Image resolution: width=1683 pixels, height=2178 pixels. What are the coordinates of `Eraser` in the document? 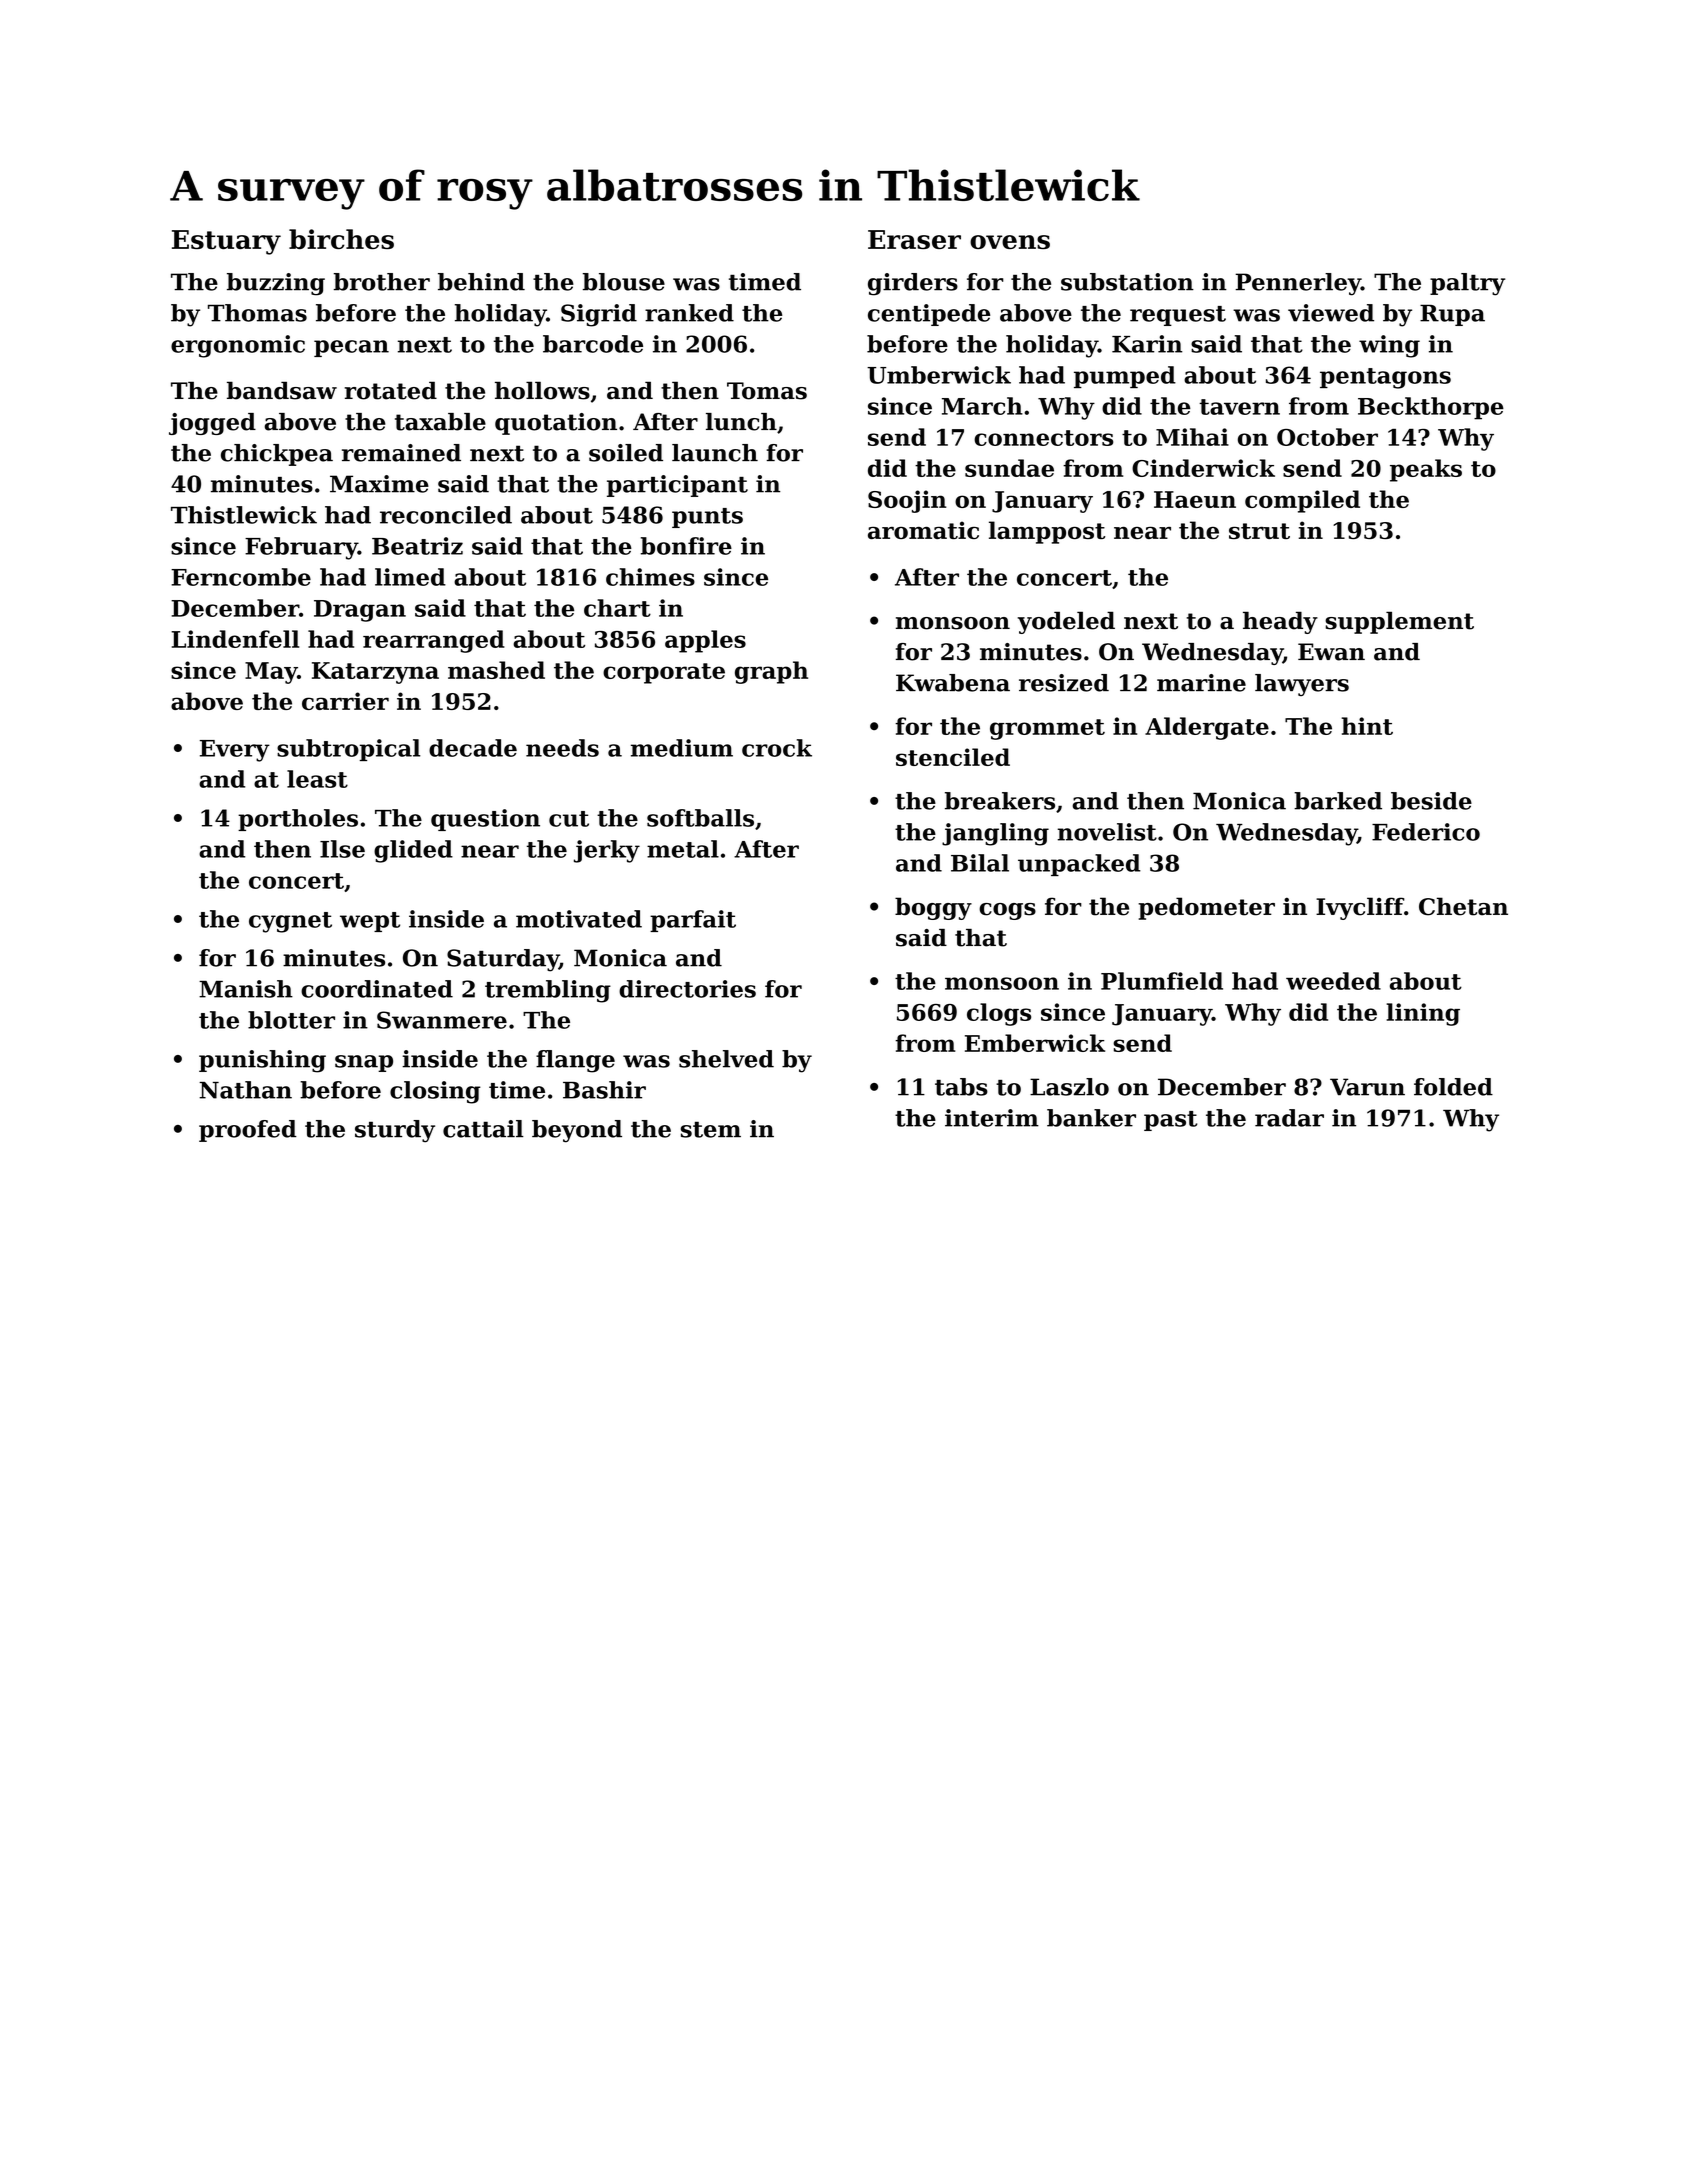 It's located at (914, 239).
